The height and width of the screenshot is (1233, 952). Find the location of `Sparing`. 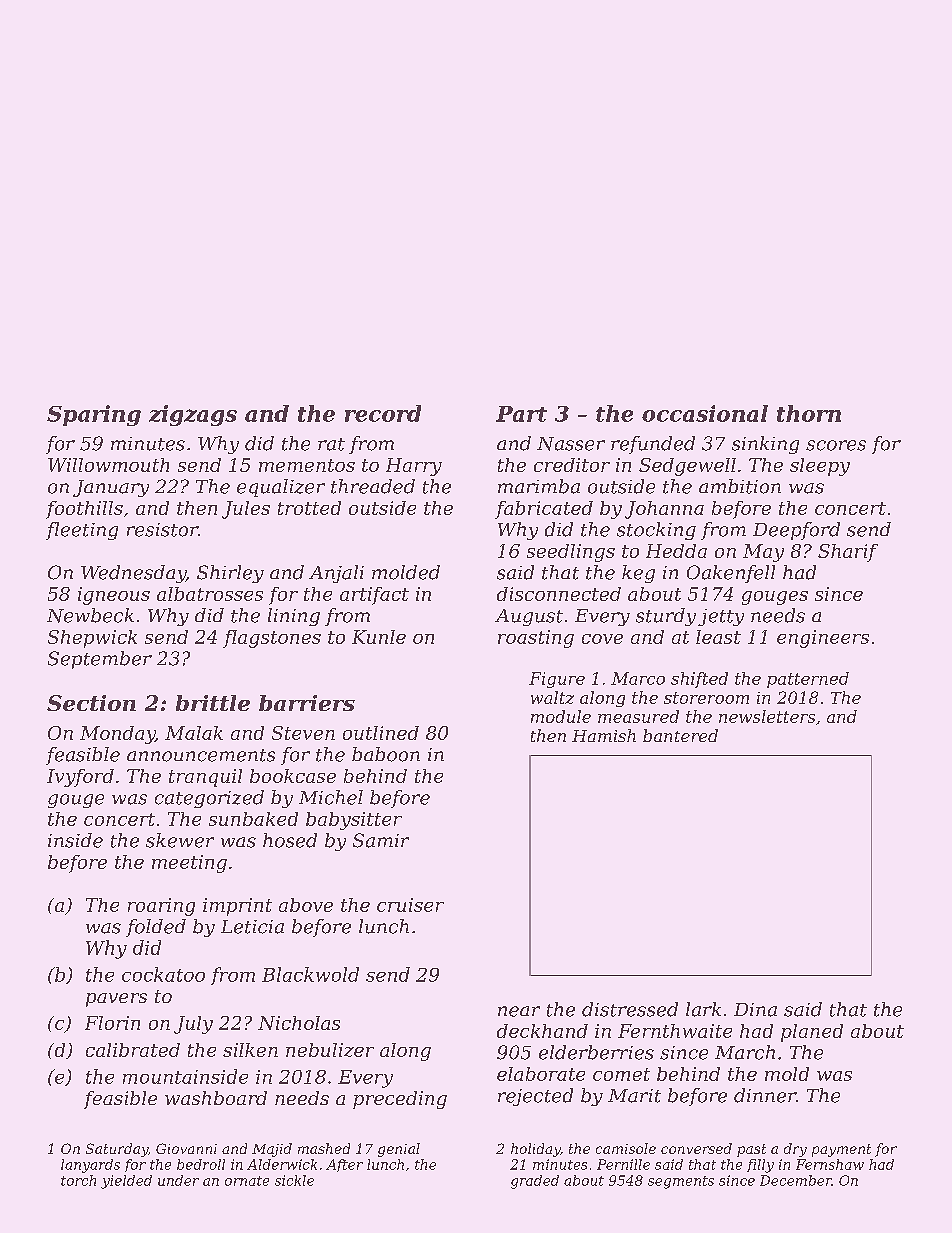

Sparing is located at coordinates (94, 415).
